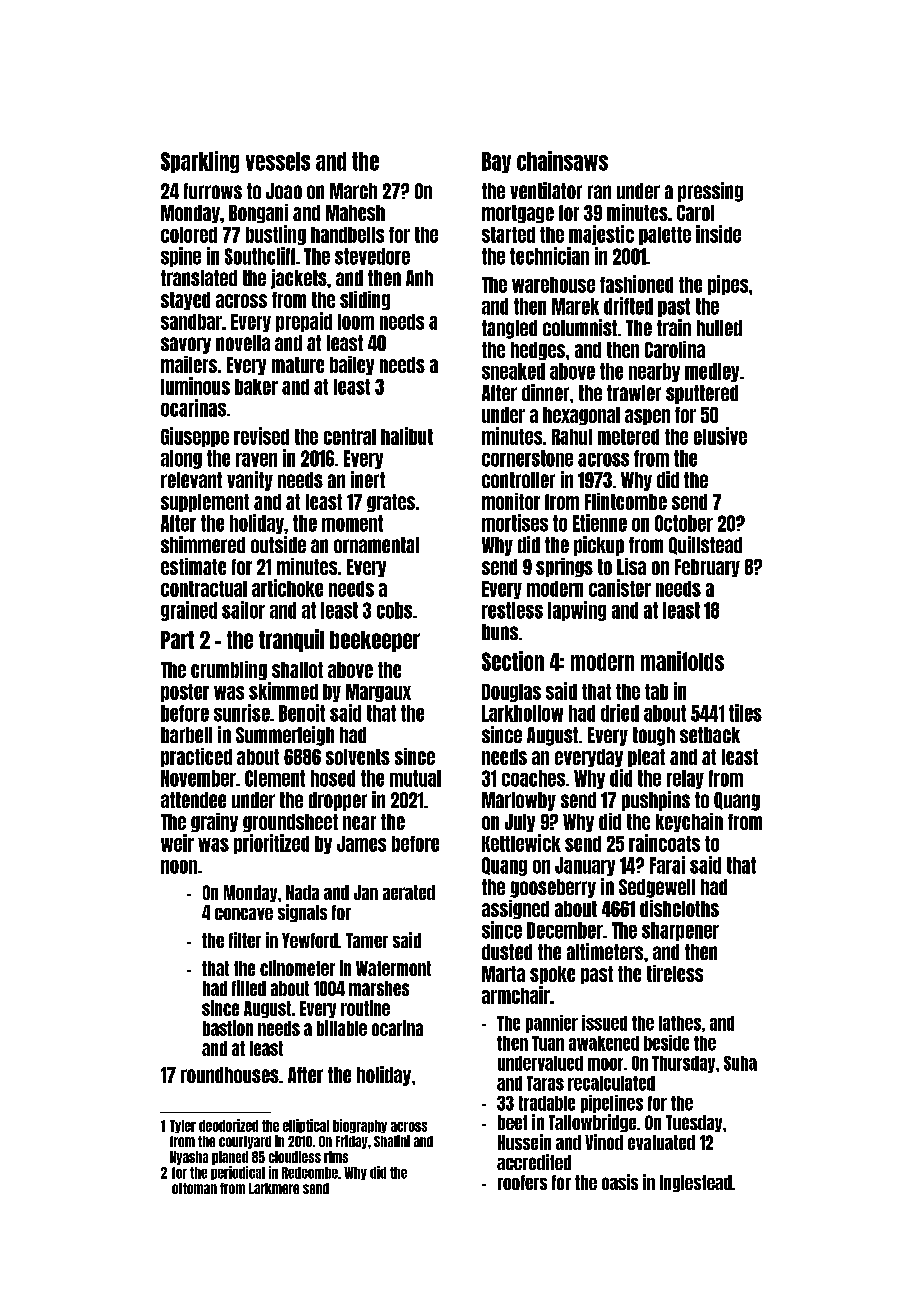 The width and height of the image is (924, 1311). Describe the element at coordinates (496, 162) in the image. I see `Bay` at that location.
